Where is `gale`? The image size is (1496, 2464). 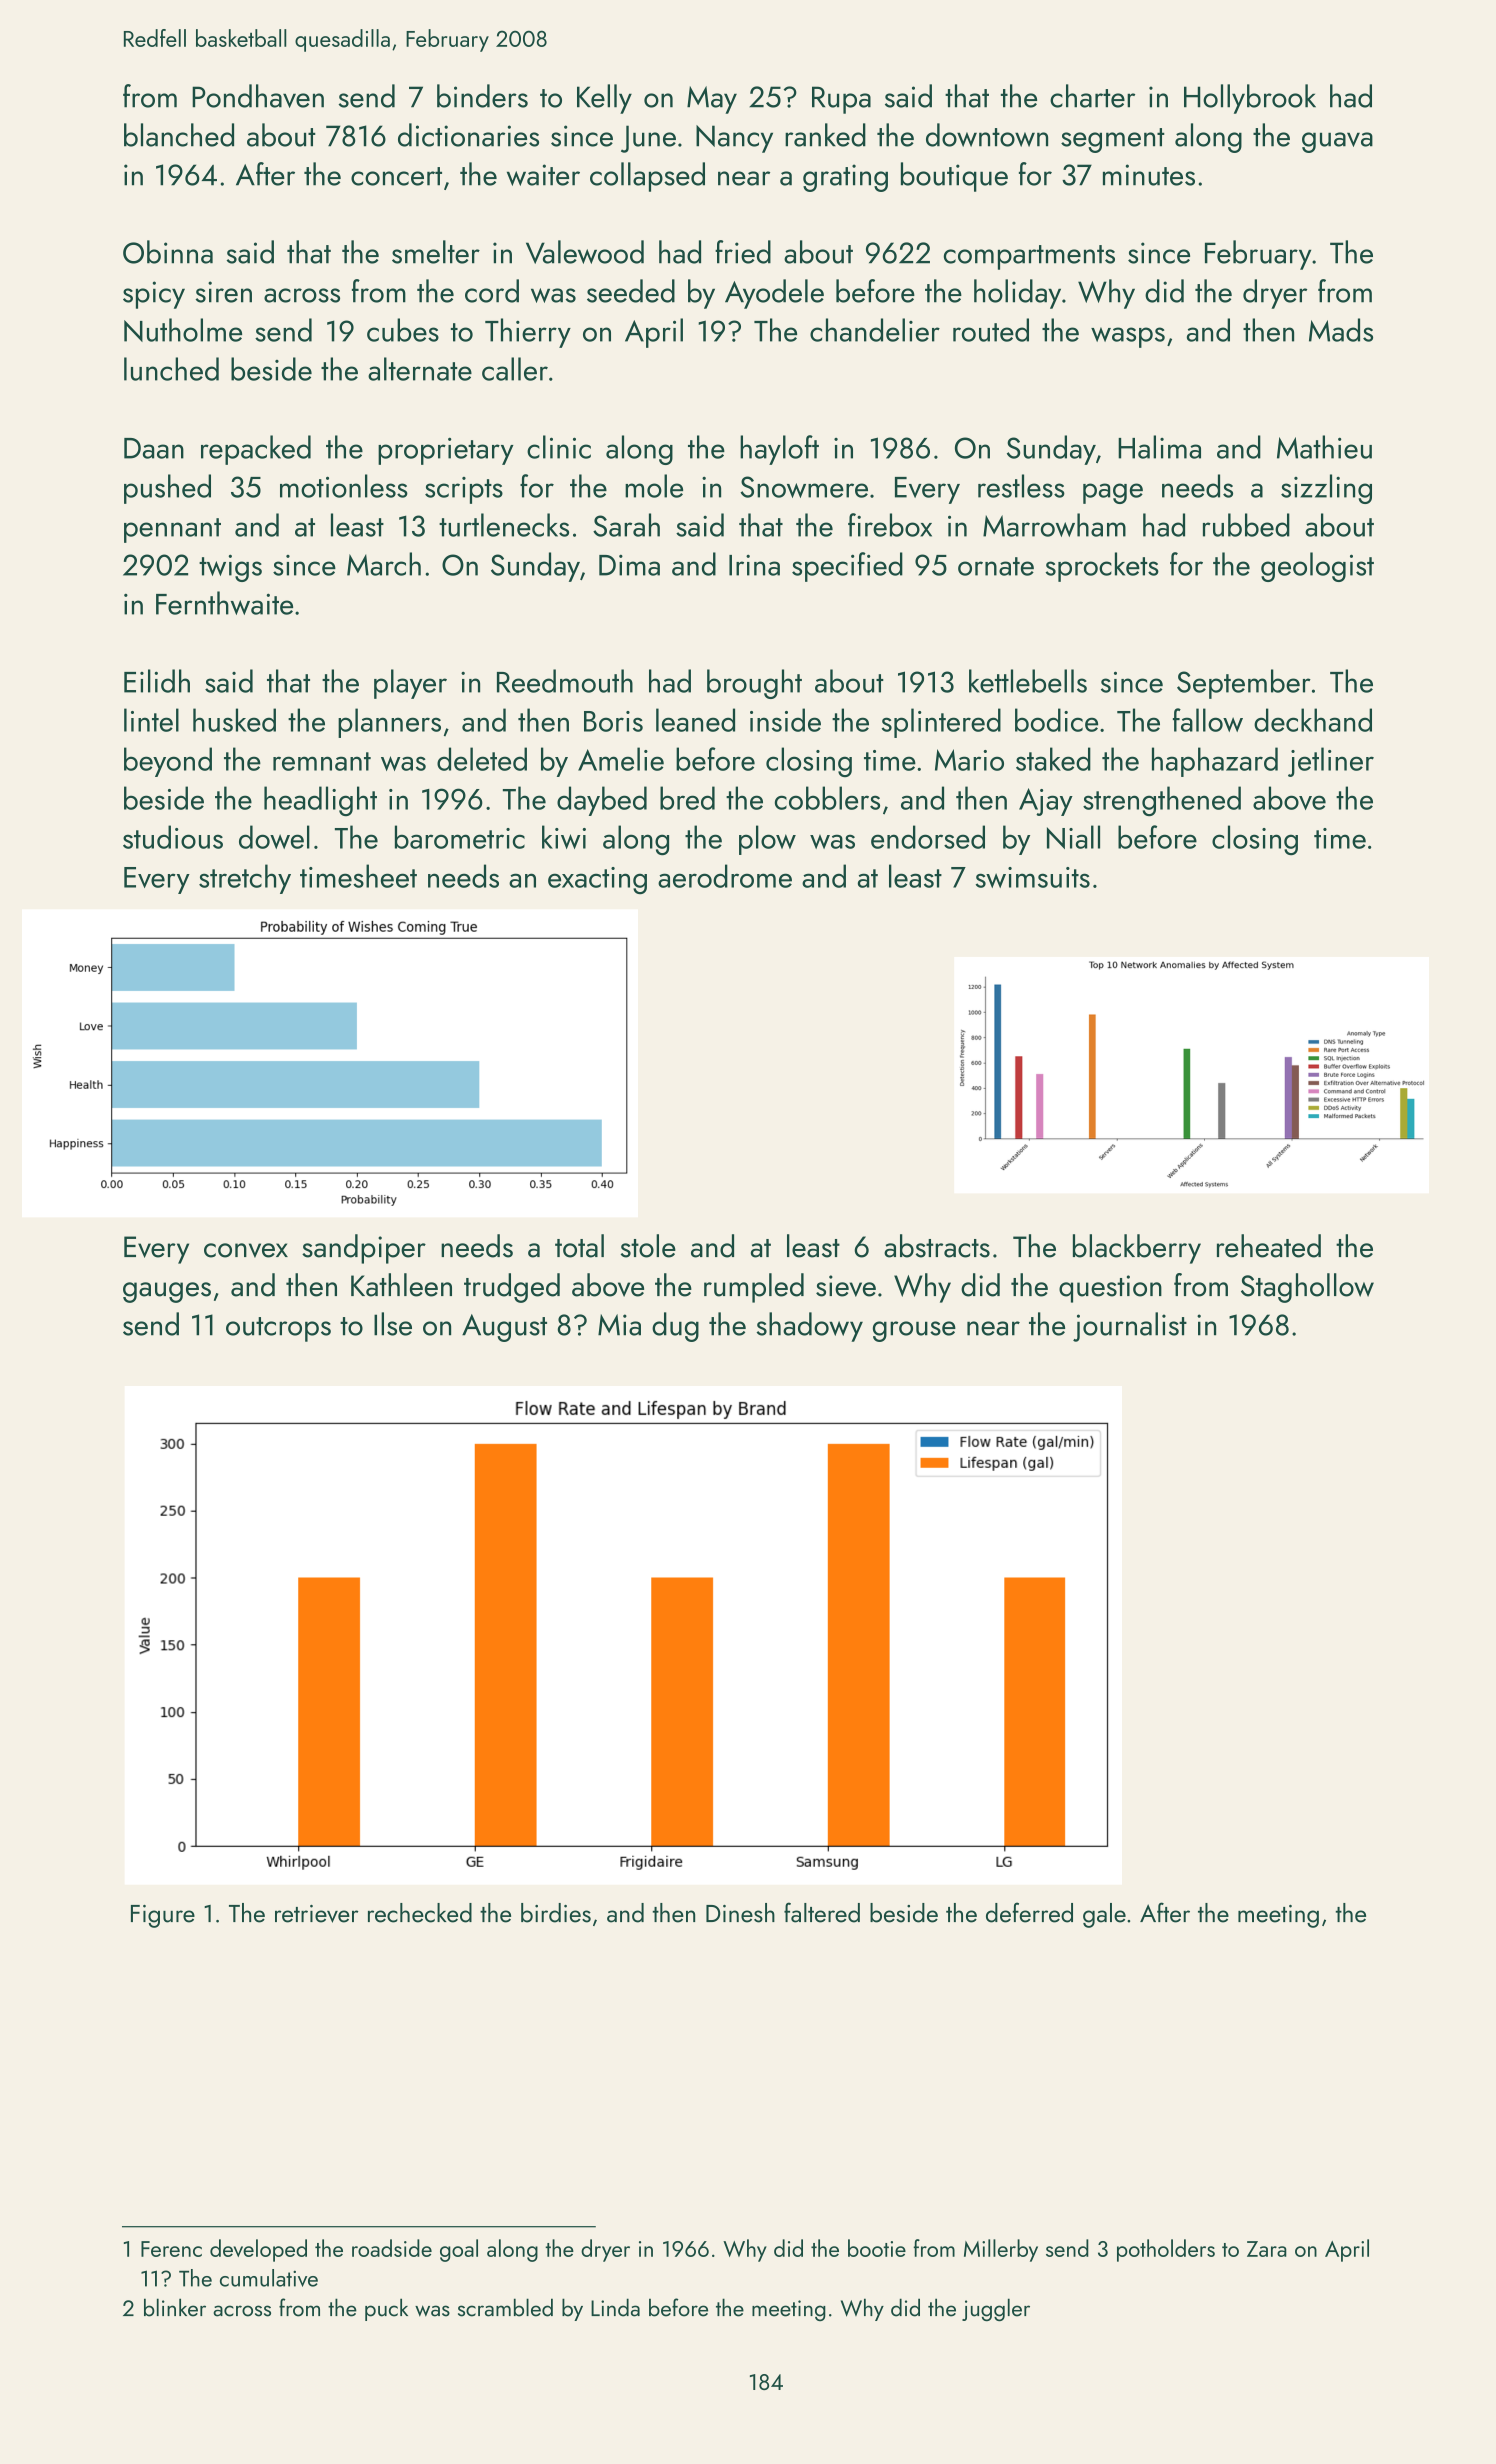 gale is located at coordinates (1104, 1915).
